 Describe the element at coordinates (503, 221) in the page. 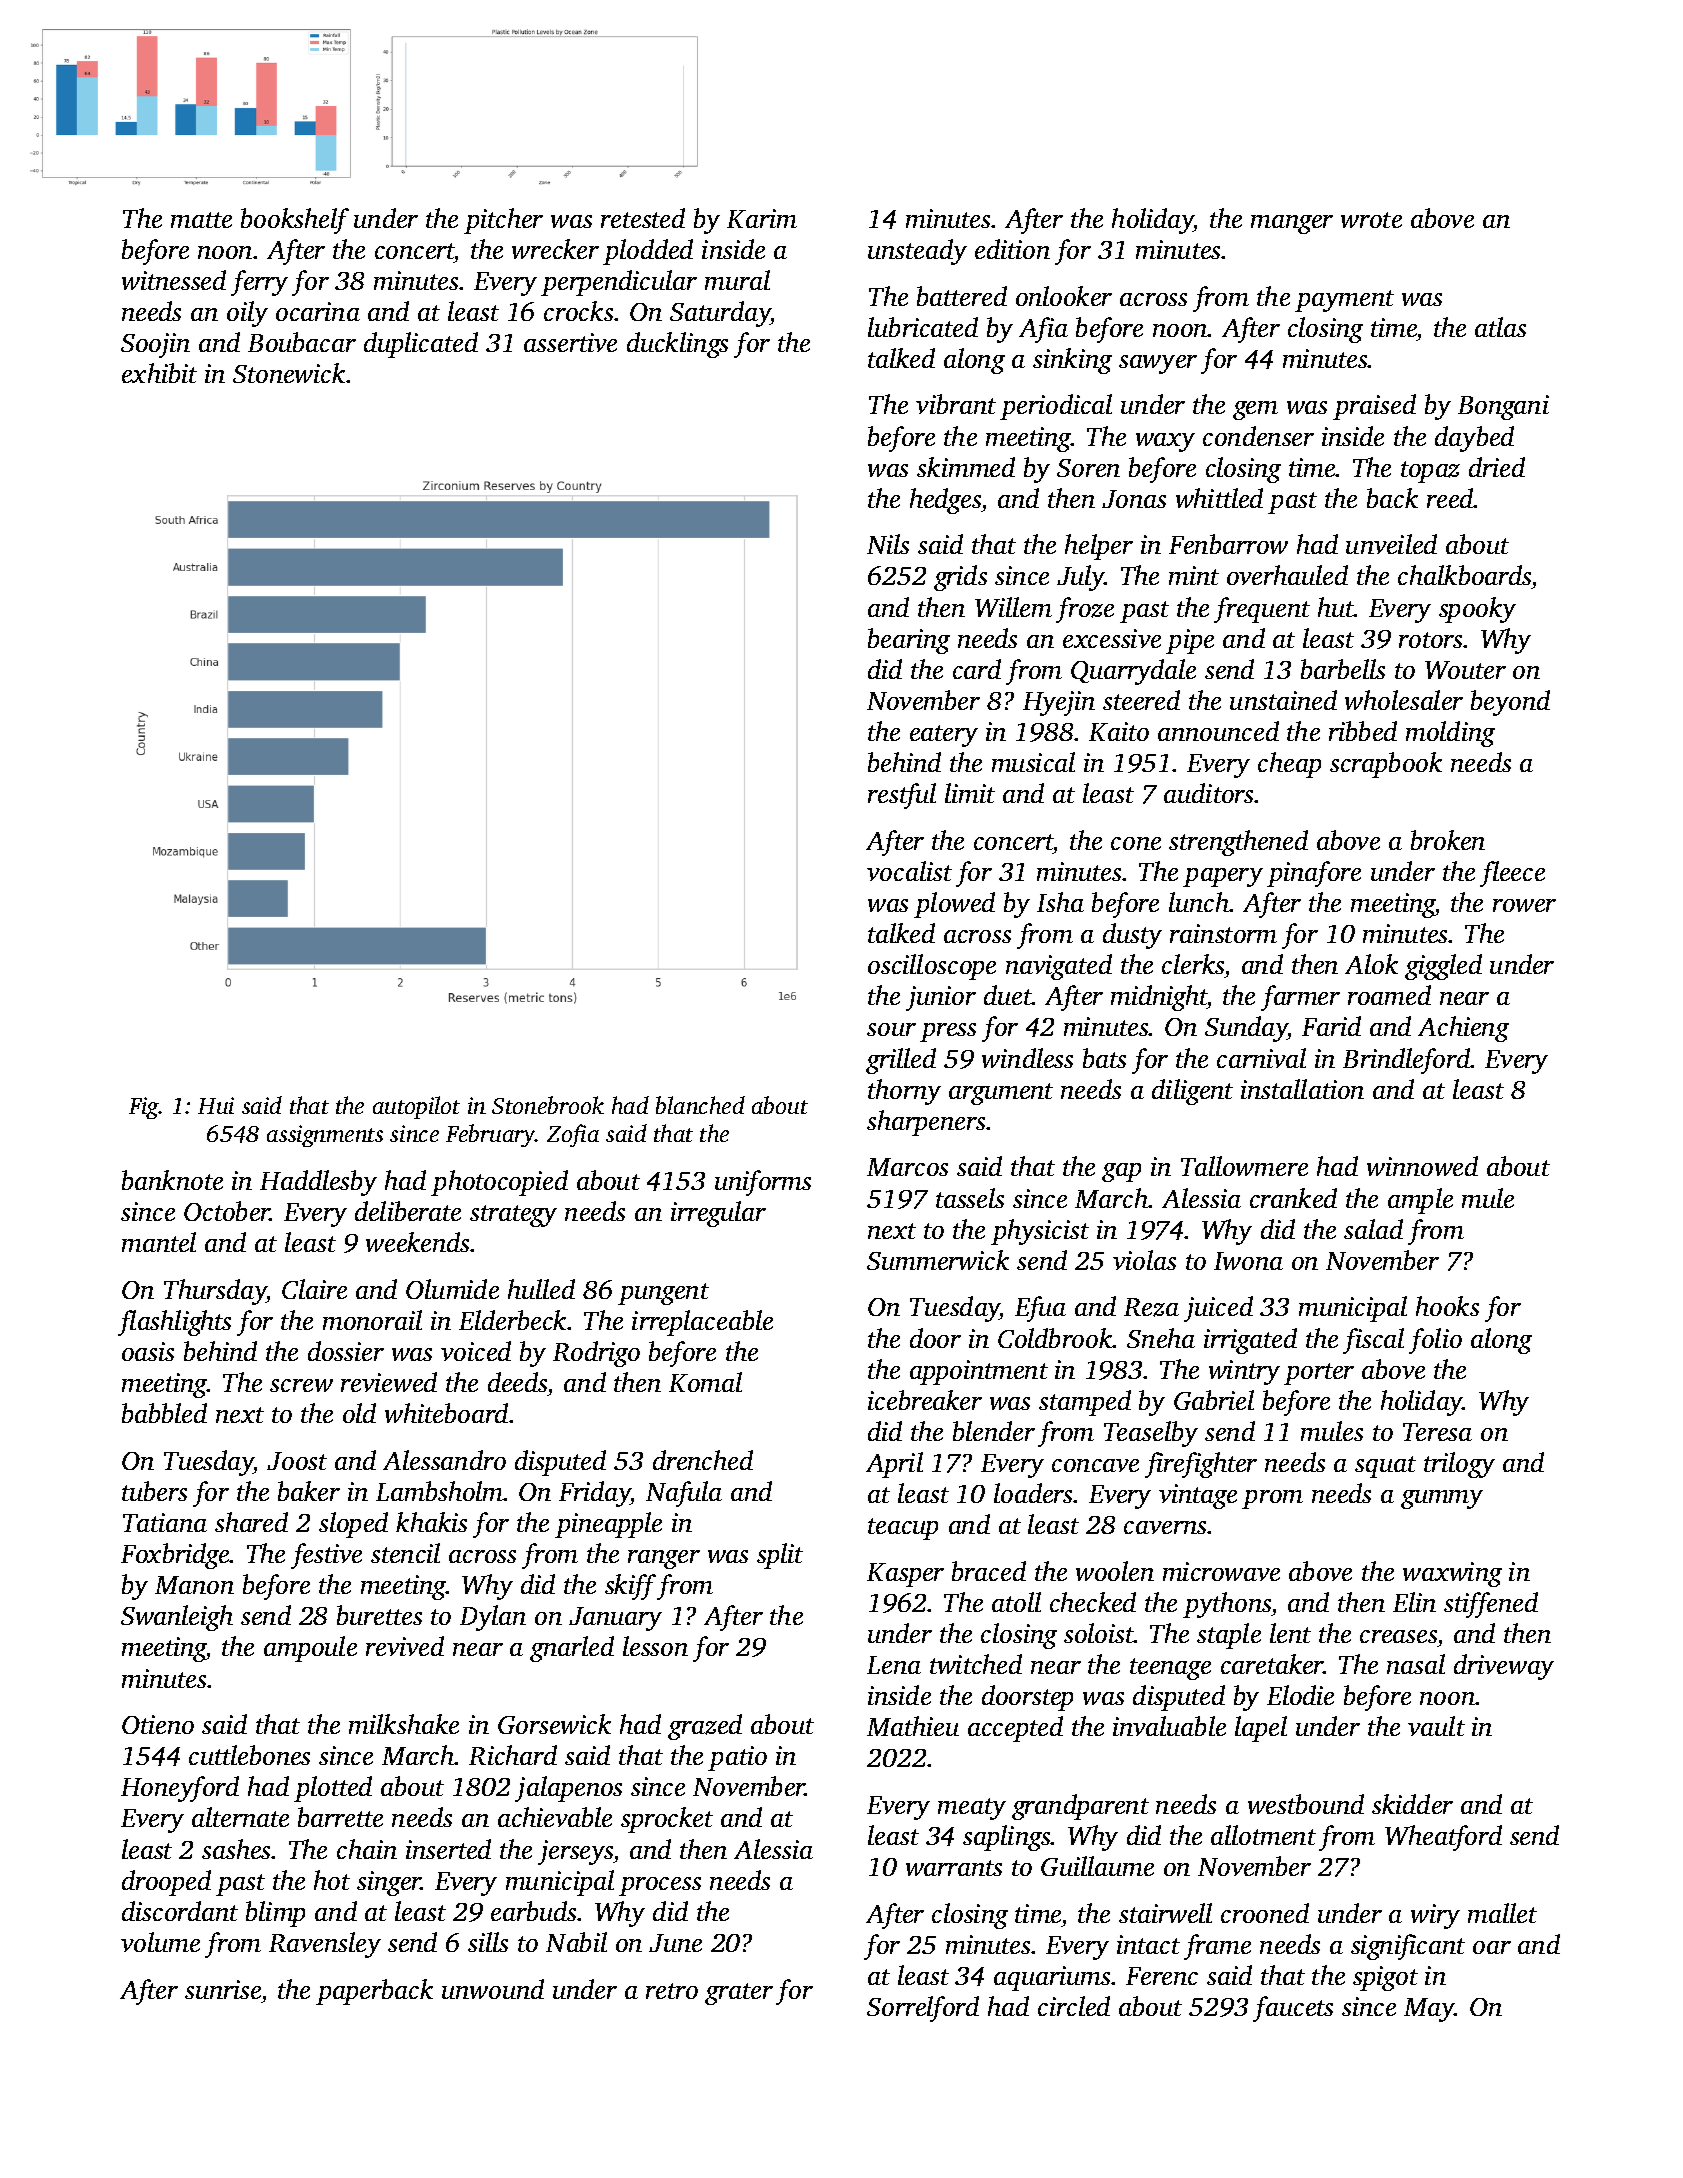

I see `pitcher` at that location.
